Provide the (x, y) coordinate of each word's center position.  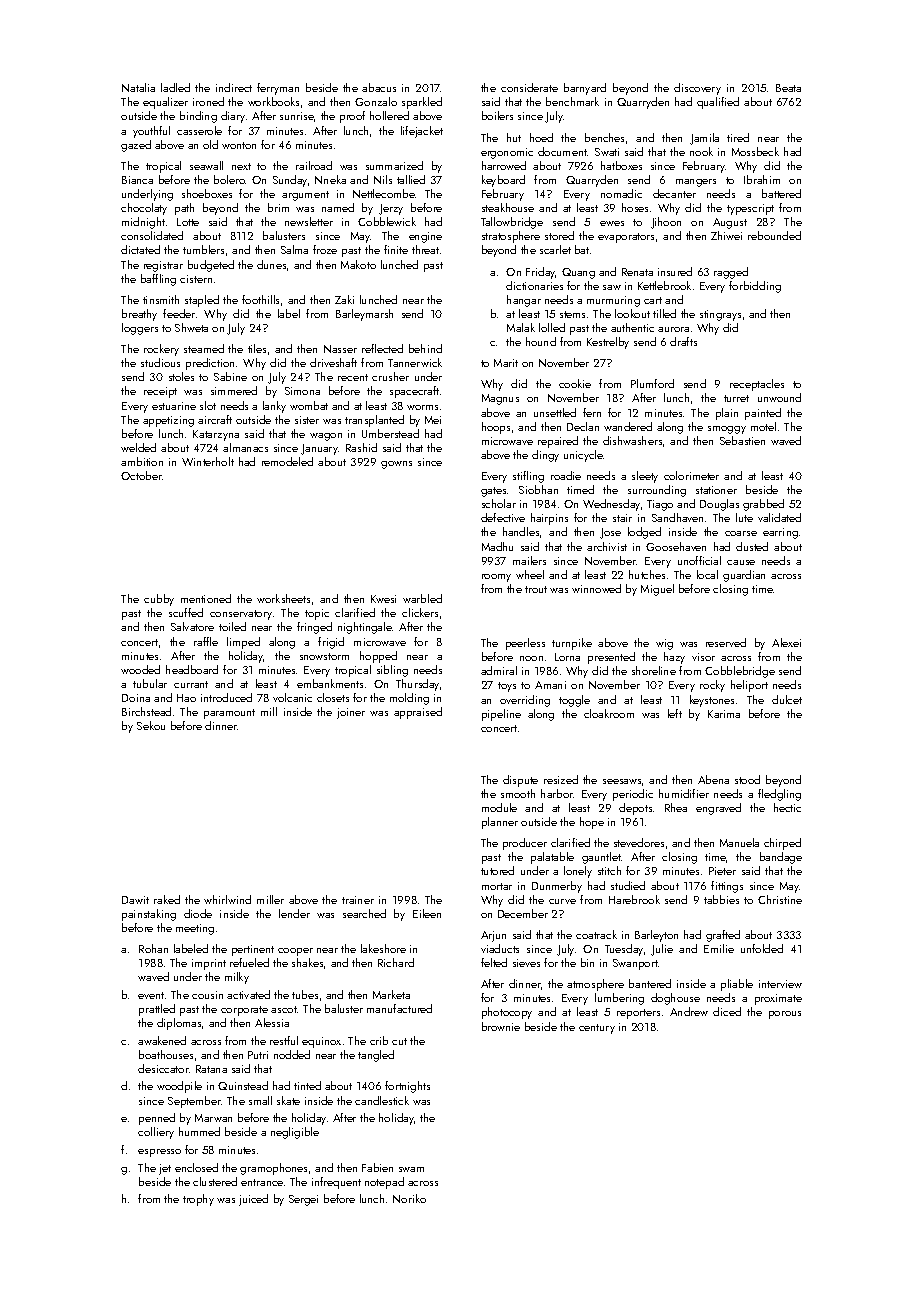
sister (307, 420)
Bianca (137, 180)
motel (763, 426)
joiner (351, 713)
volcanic (292, 697)
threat (425, 249)
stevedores (639, 842)
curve (562, 901)
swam (411, 1169)
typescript (750, 209)
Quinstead (243, 1085)
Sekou (151, 725)
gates (493, 492)
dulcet (787, 699)
